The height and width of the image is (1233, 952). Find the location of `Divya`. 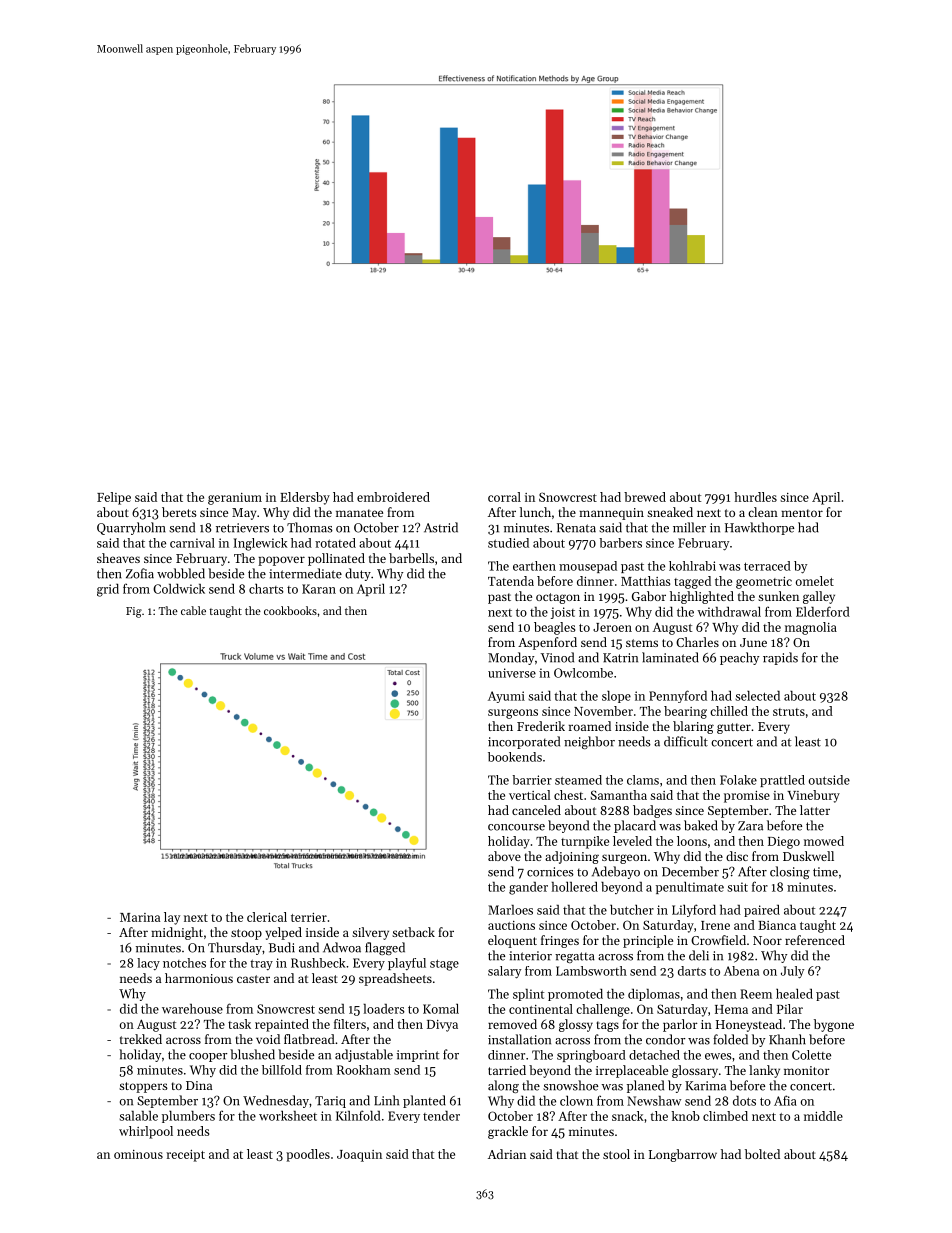

Divya is located at coordinates (442, 1026).
